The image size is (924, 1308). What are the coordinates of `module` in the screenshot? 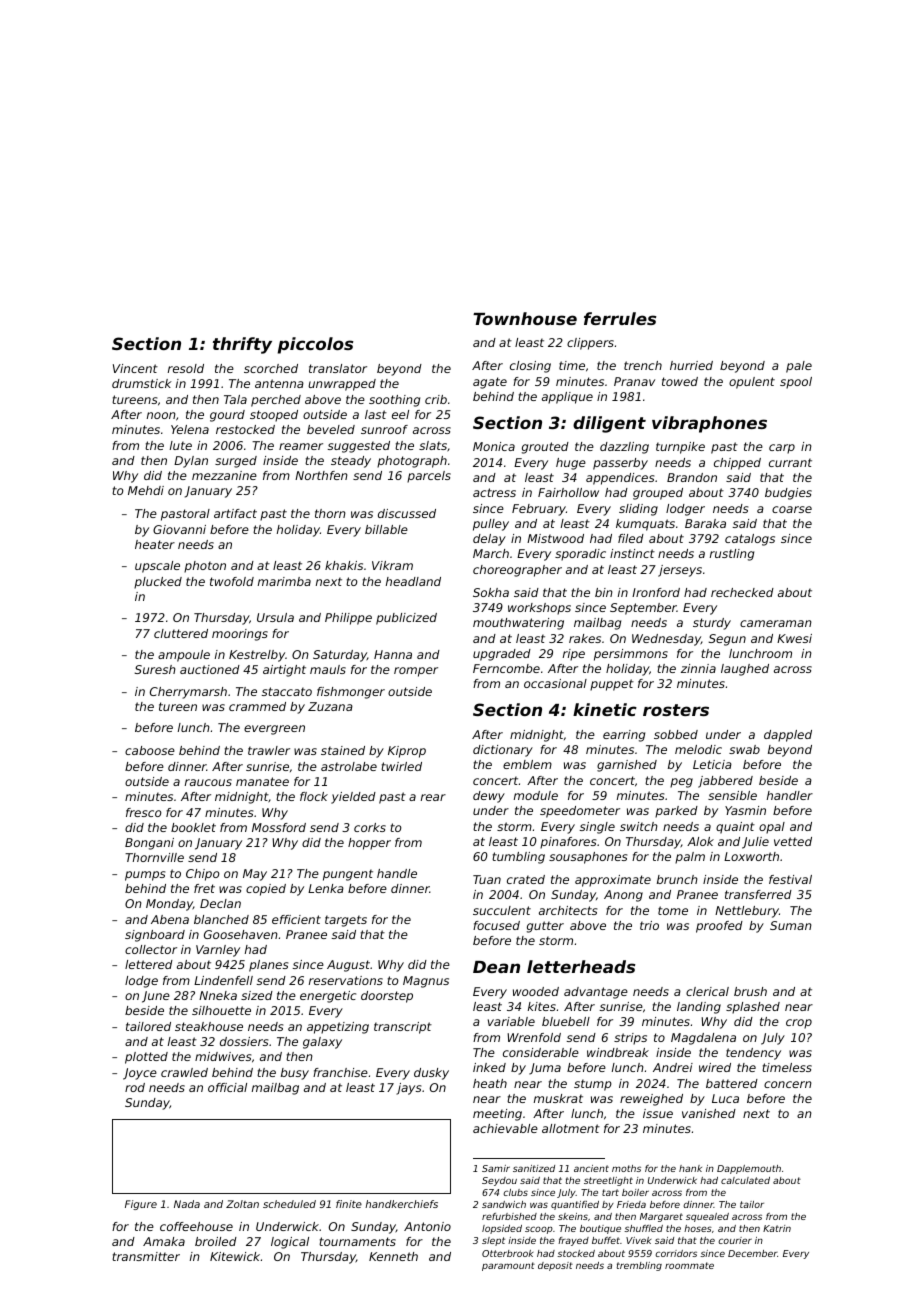 It's located at (536, 795).
